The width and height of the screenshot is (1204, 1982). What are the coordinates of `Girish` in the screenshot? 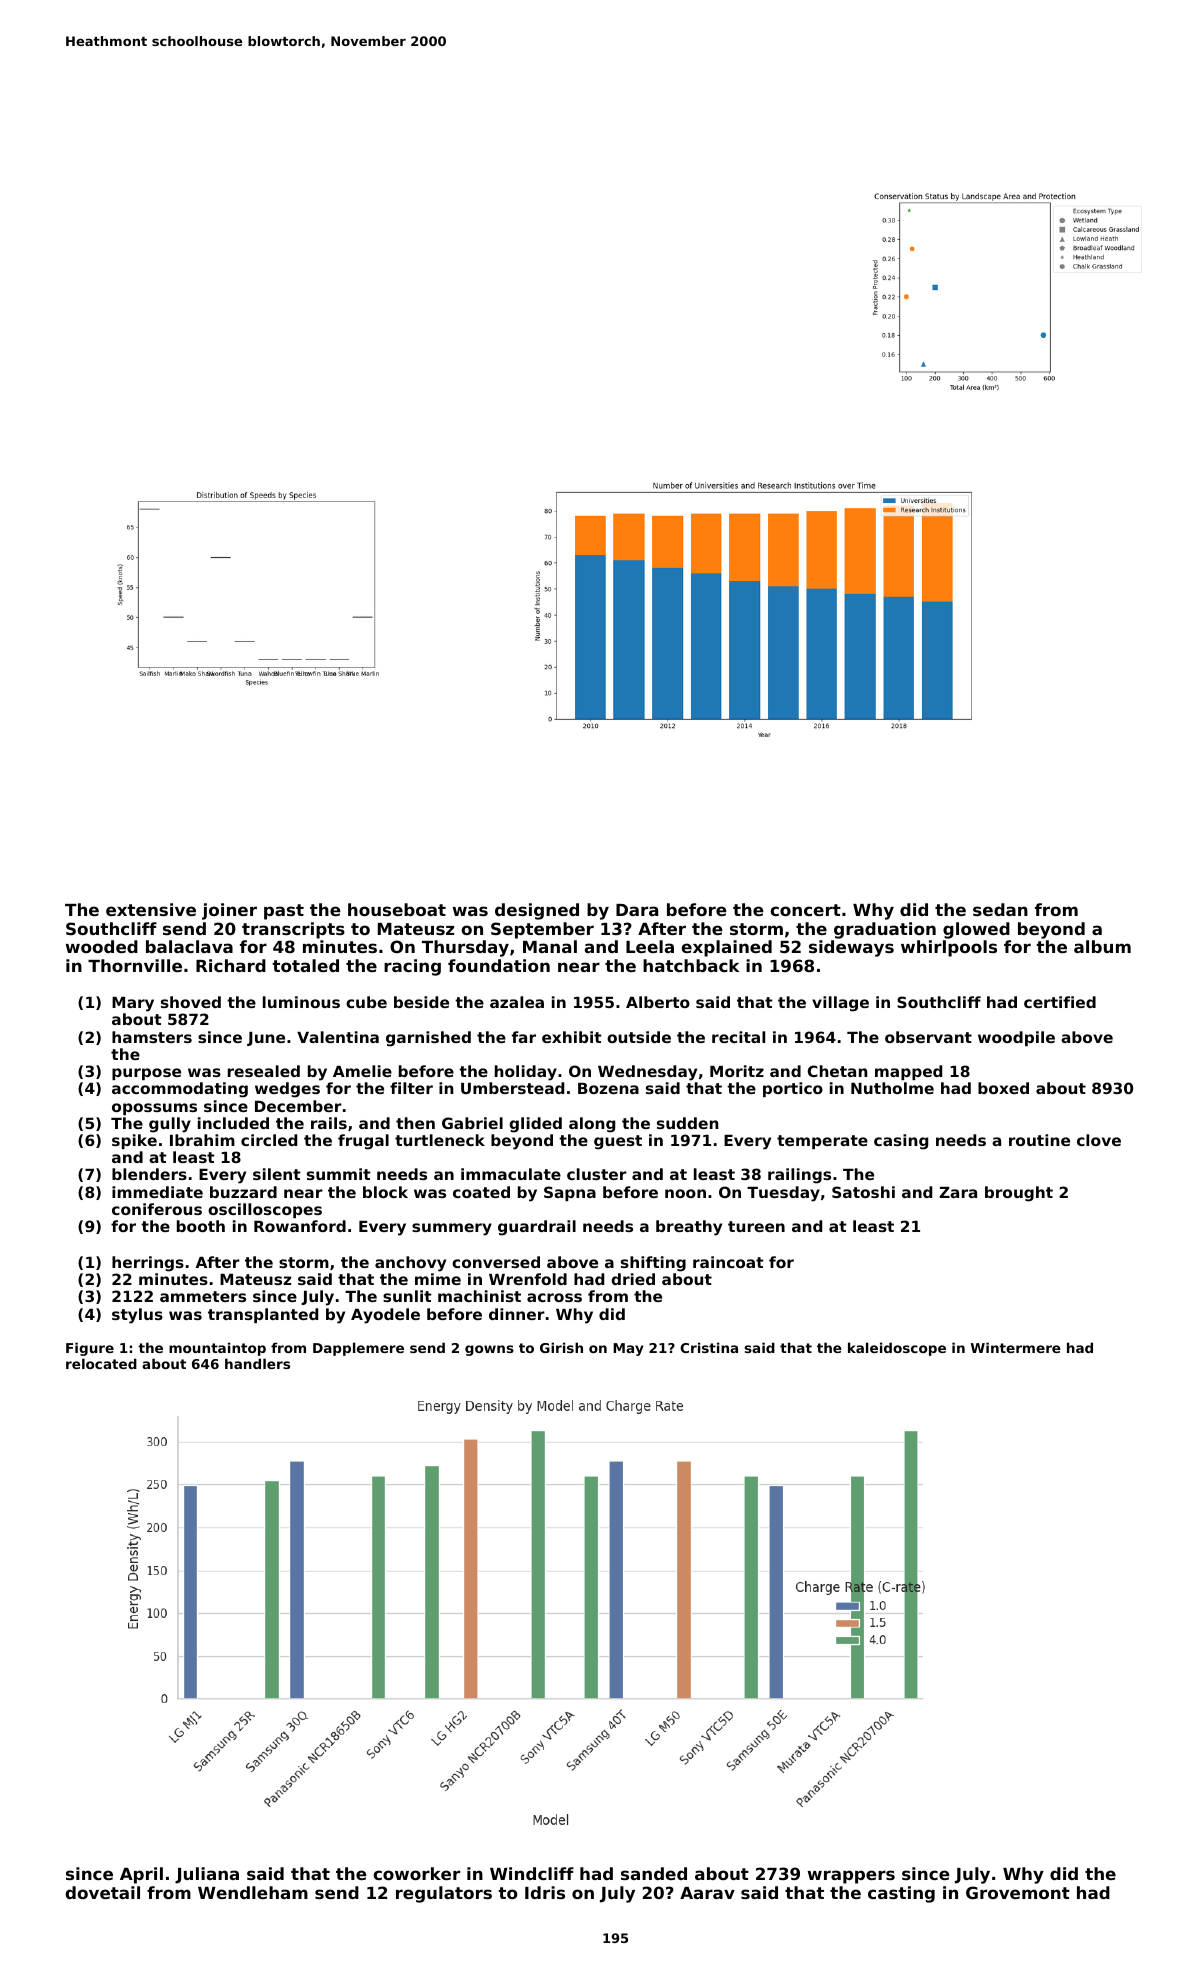 It's located at (561, 1347).
